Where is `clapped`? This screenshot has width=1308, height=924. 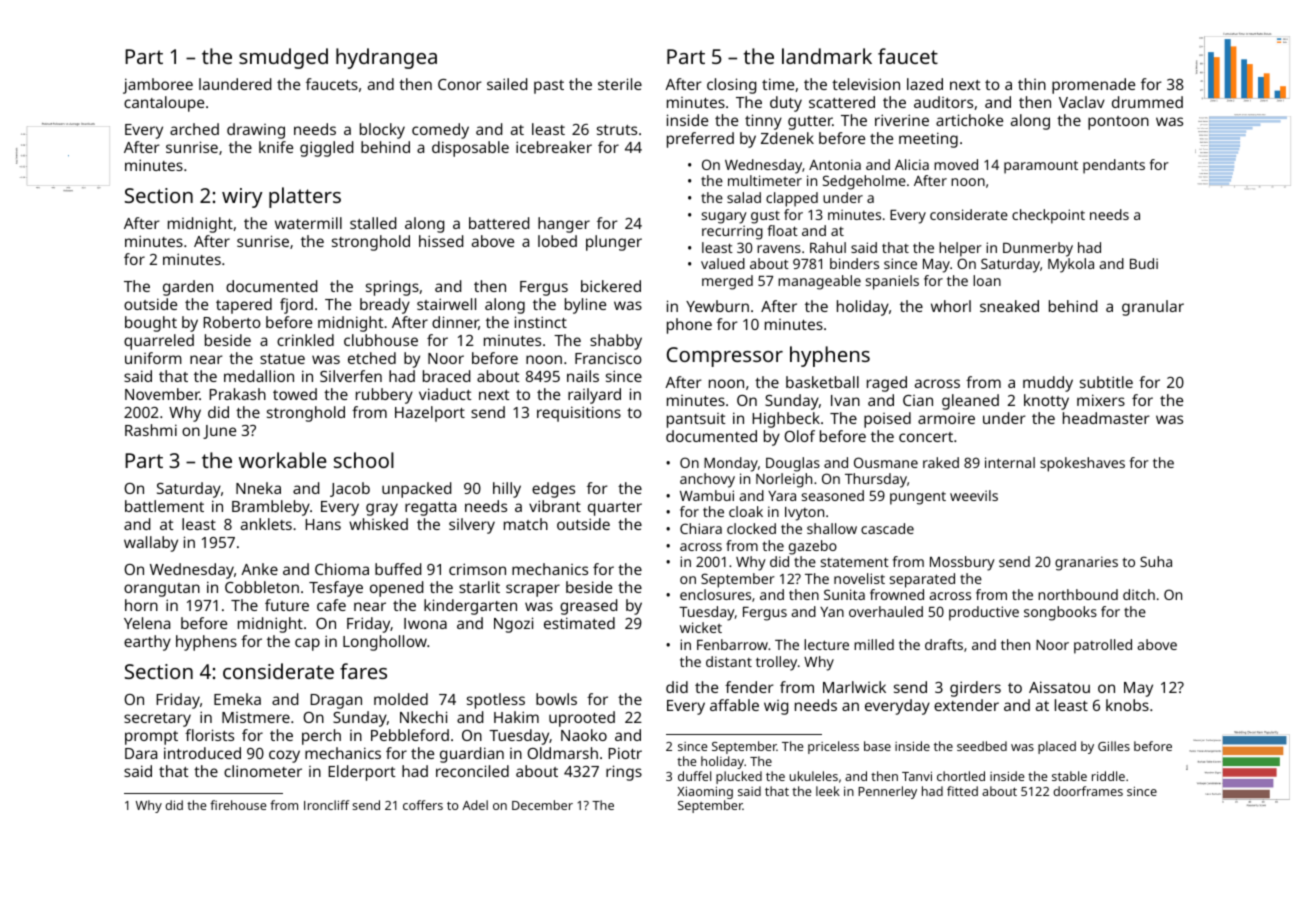 clapped is located at coordinates (792, 199).
